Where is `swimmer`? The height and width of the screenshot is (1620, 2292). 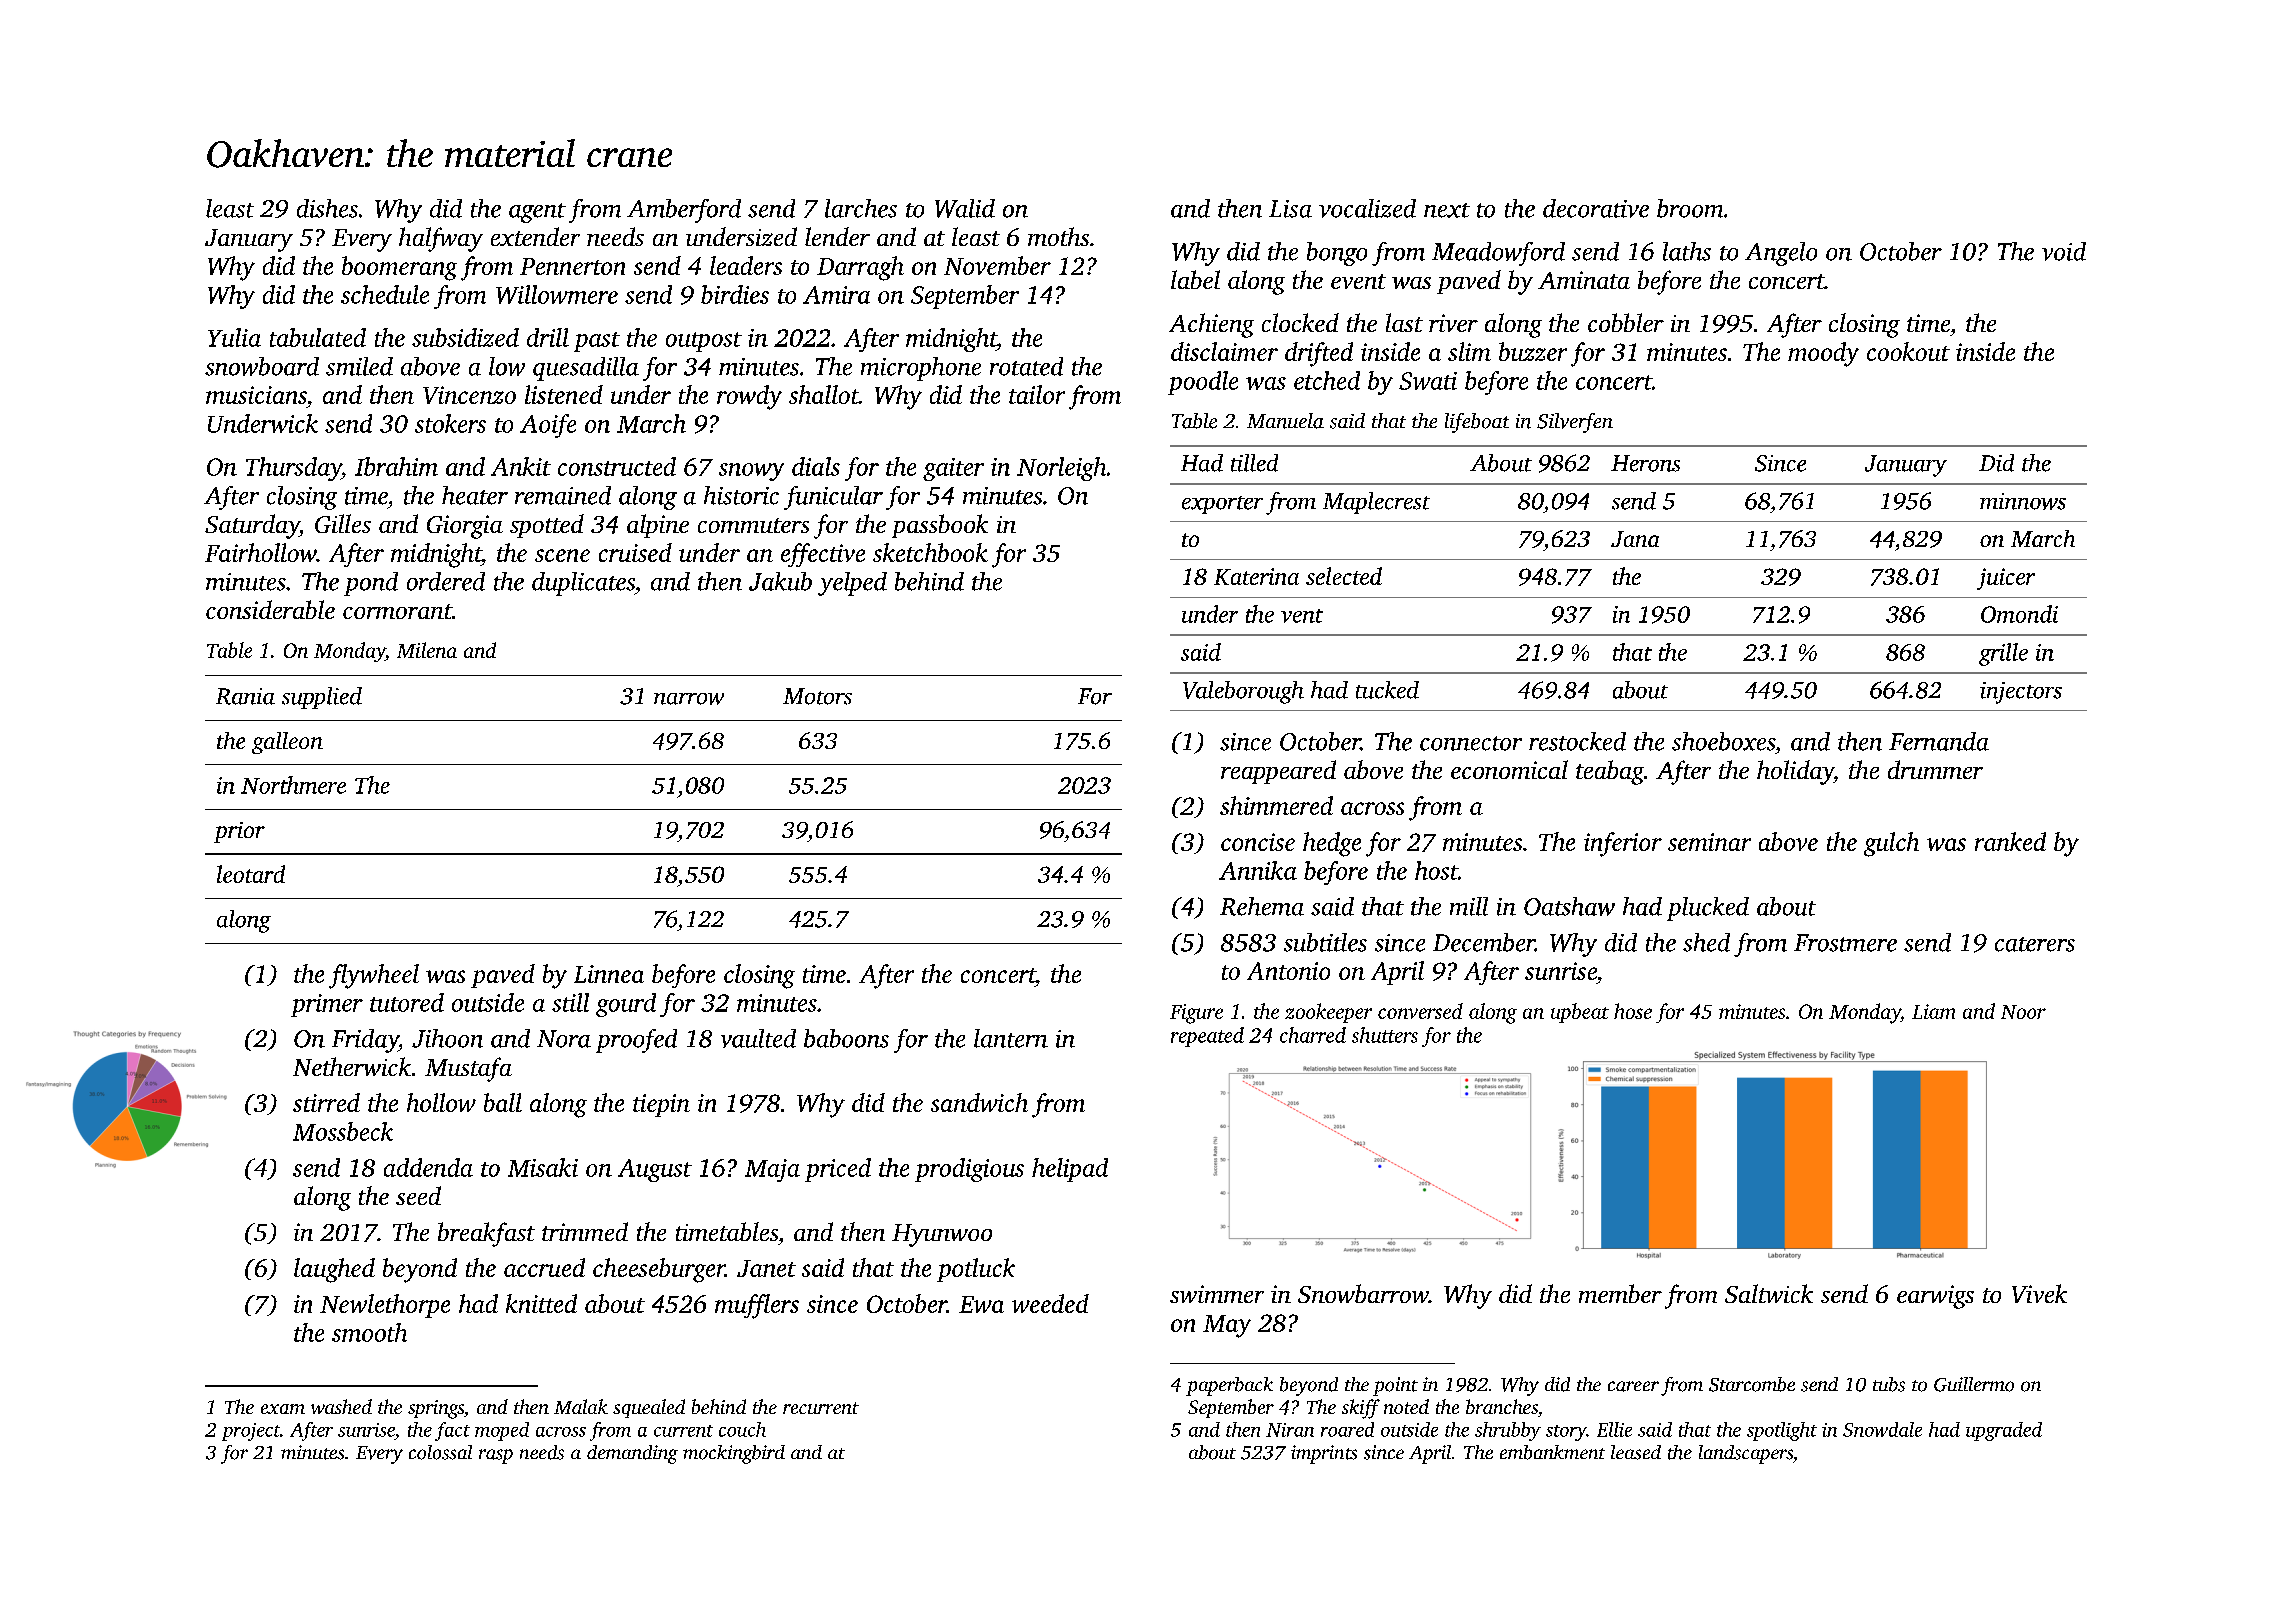 swimmer is located at coordinates (1217, 1294).
